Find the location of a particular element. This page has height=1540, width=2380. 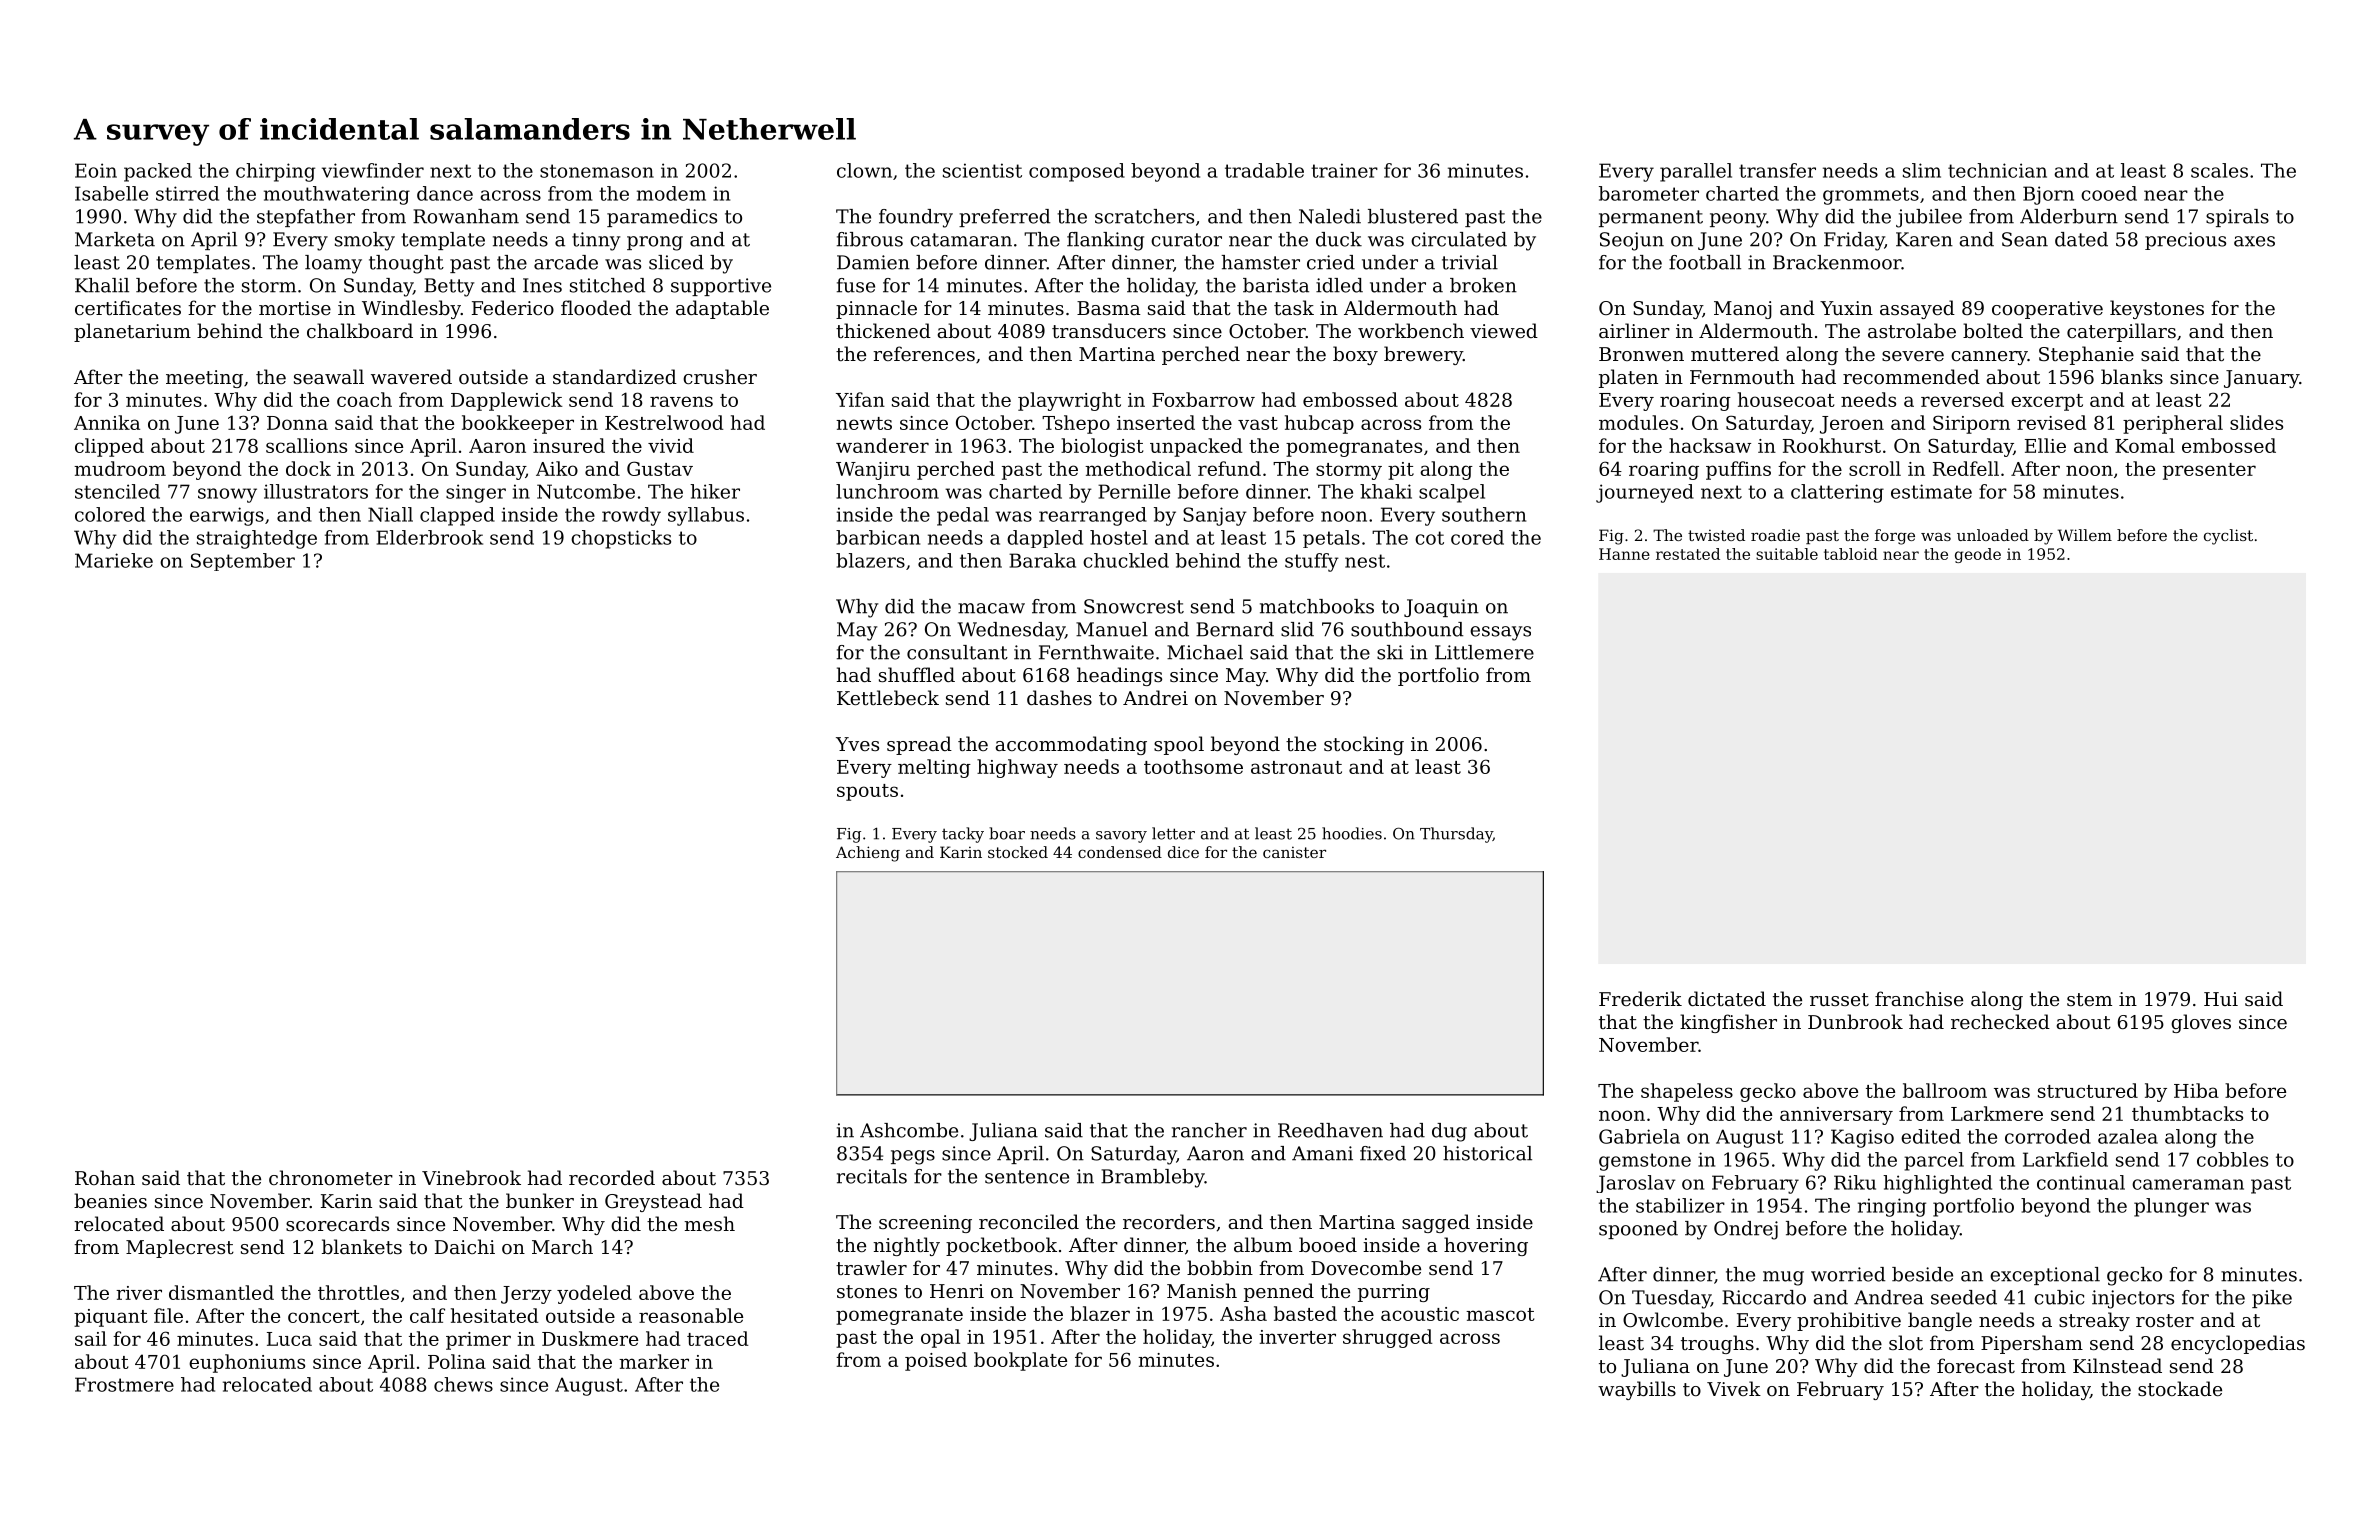

headings is located at coordinates (1119, 676).
